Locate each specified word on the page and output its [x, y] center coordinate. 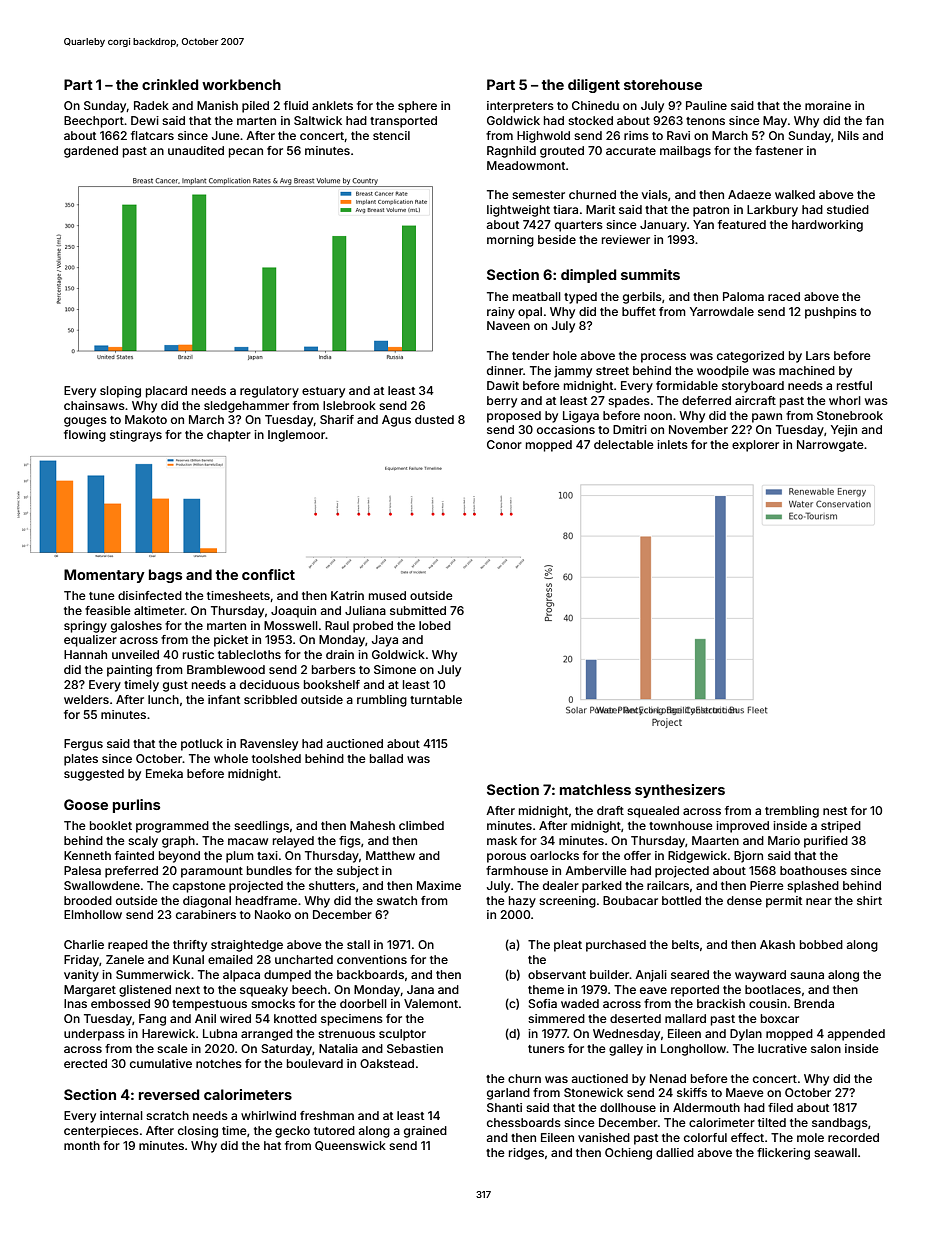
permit [784, 902]
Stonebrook [850, 415]
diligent [594, 86]
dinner [505, 370]
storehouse [663, 84]
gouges [85, 422]
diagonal [207, 902]
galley [626, 1050]
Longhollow [693, 1050]
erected [85, 1063]
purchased [616, 946]
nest [835, 811]
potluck [202, 745]
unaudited [196, 150]
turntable [436, 699]
